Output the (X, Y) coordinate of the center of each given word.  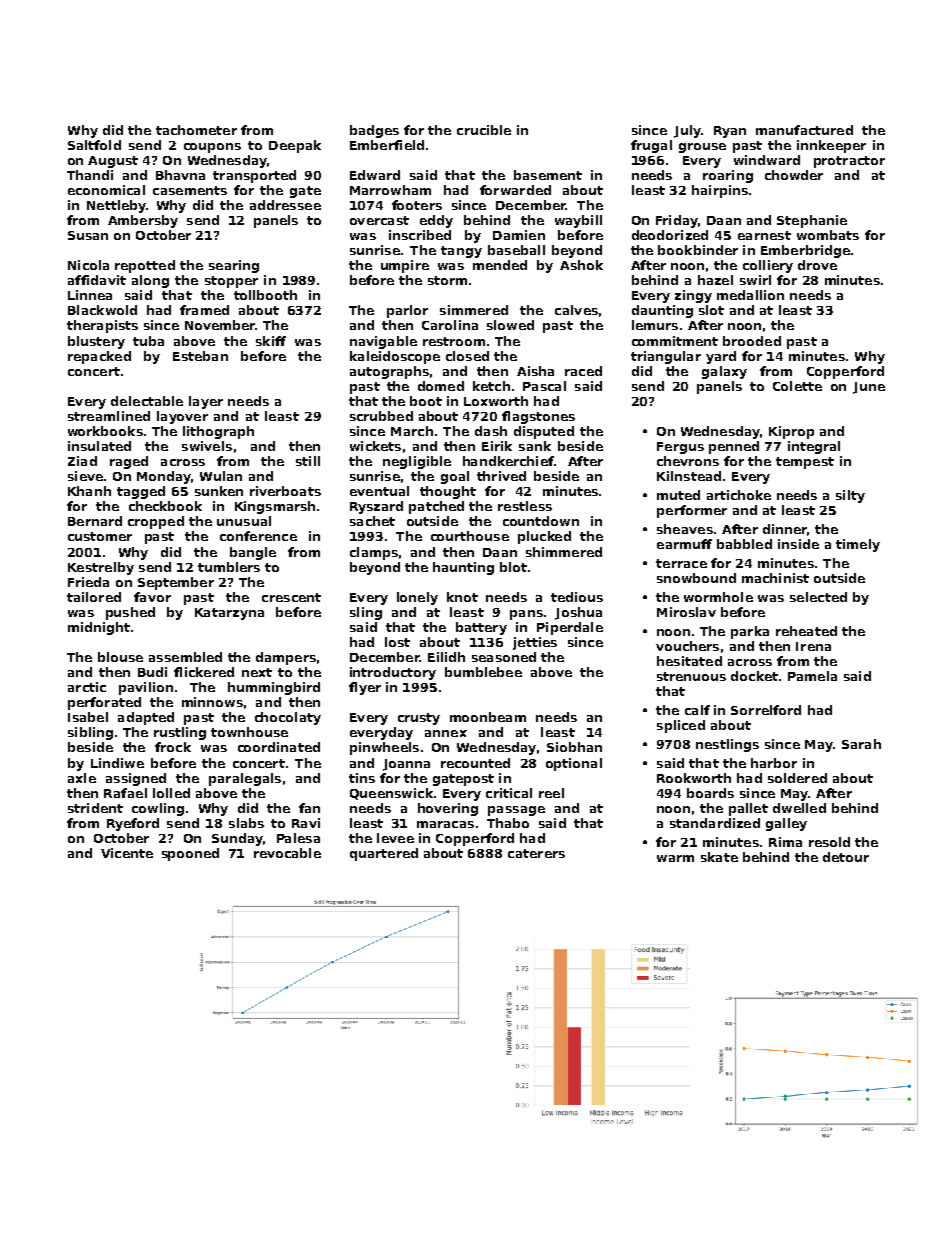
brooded (752, 341)
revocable (287, 853)
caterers (536, 853)
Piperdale (570, 628)
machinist (775, 578)
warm (675, 858)
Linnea (90, 295)
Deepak (295, 146)
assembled (185, 657)
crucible (484, 130)
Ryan (730, 132)
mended (500, 265)
